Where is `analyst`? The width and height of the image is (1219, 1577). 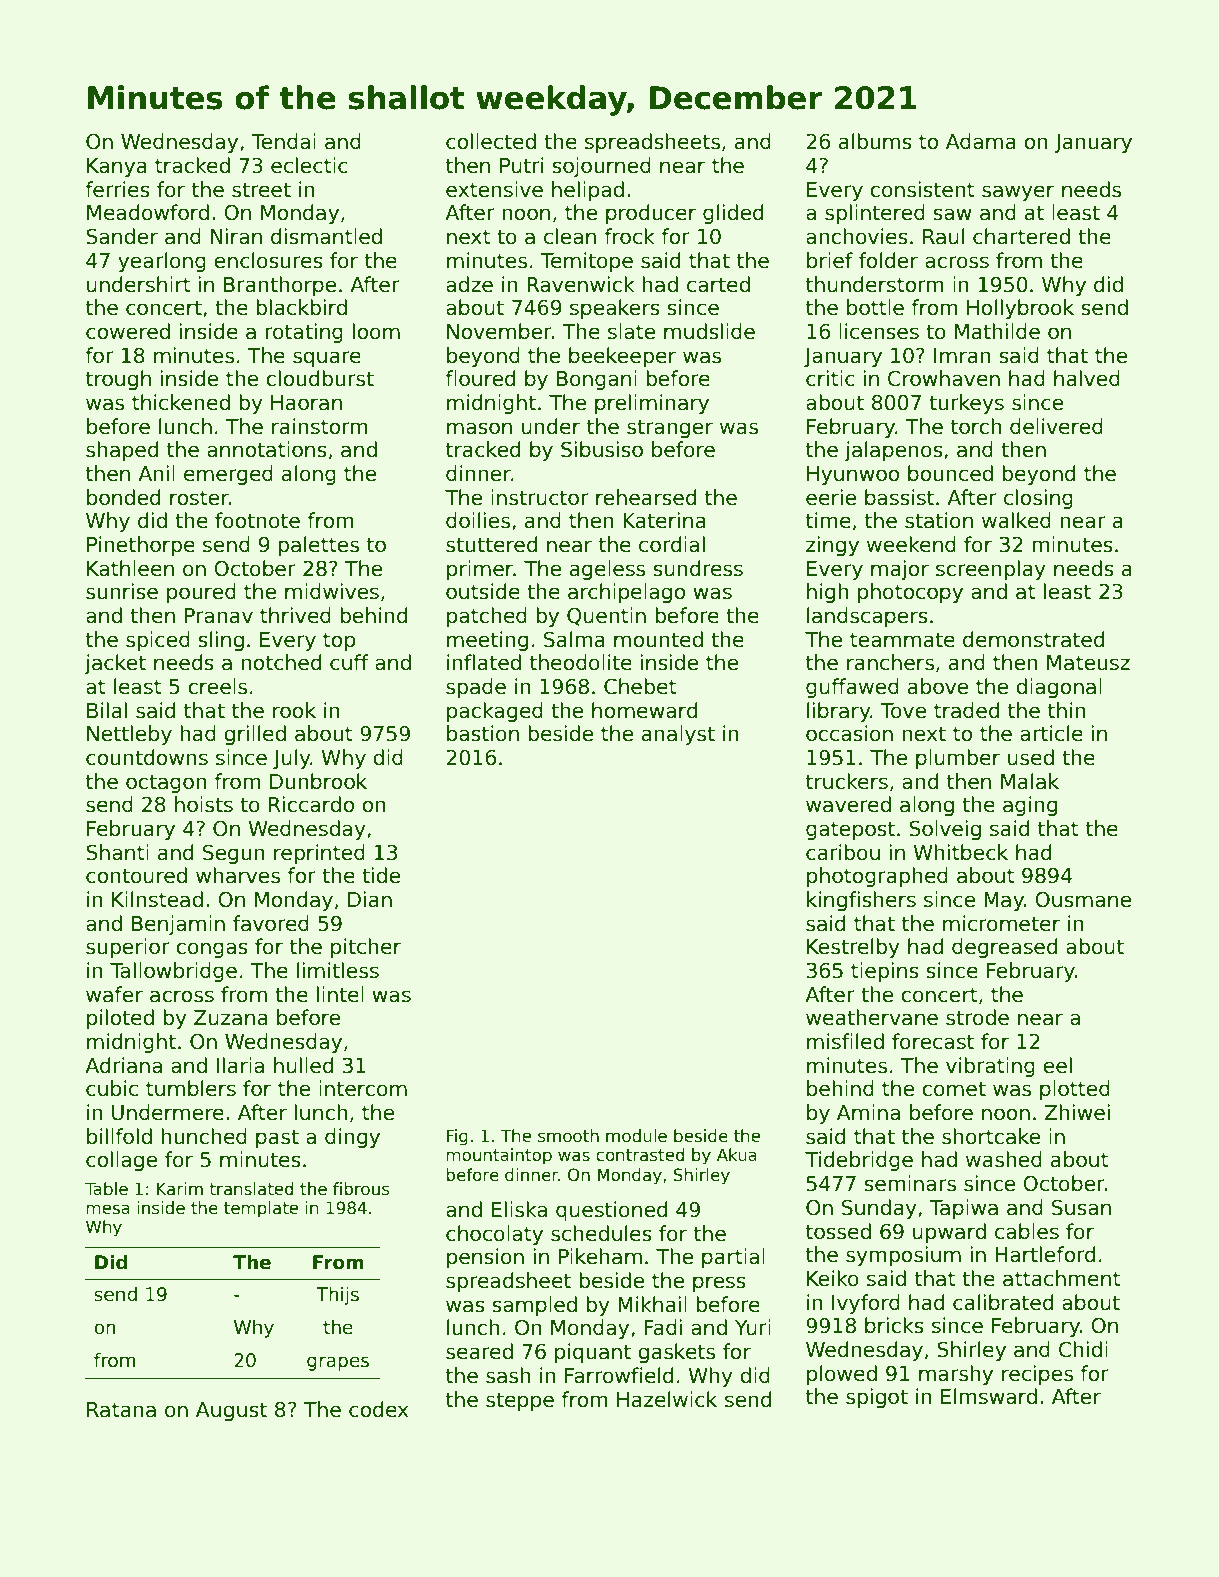
analyst is located at coordinates (678, 735).
